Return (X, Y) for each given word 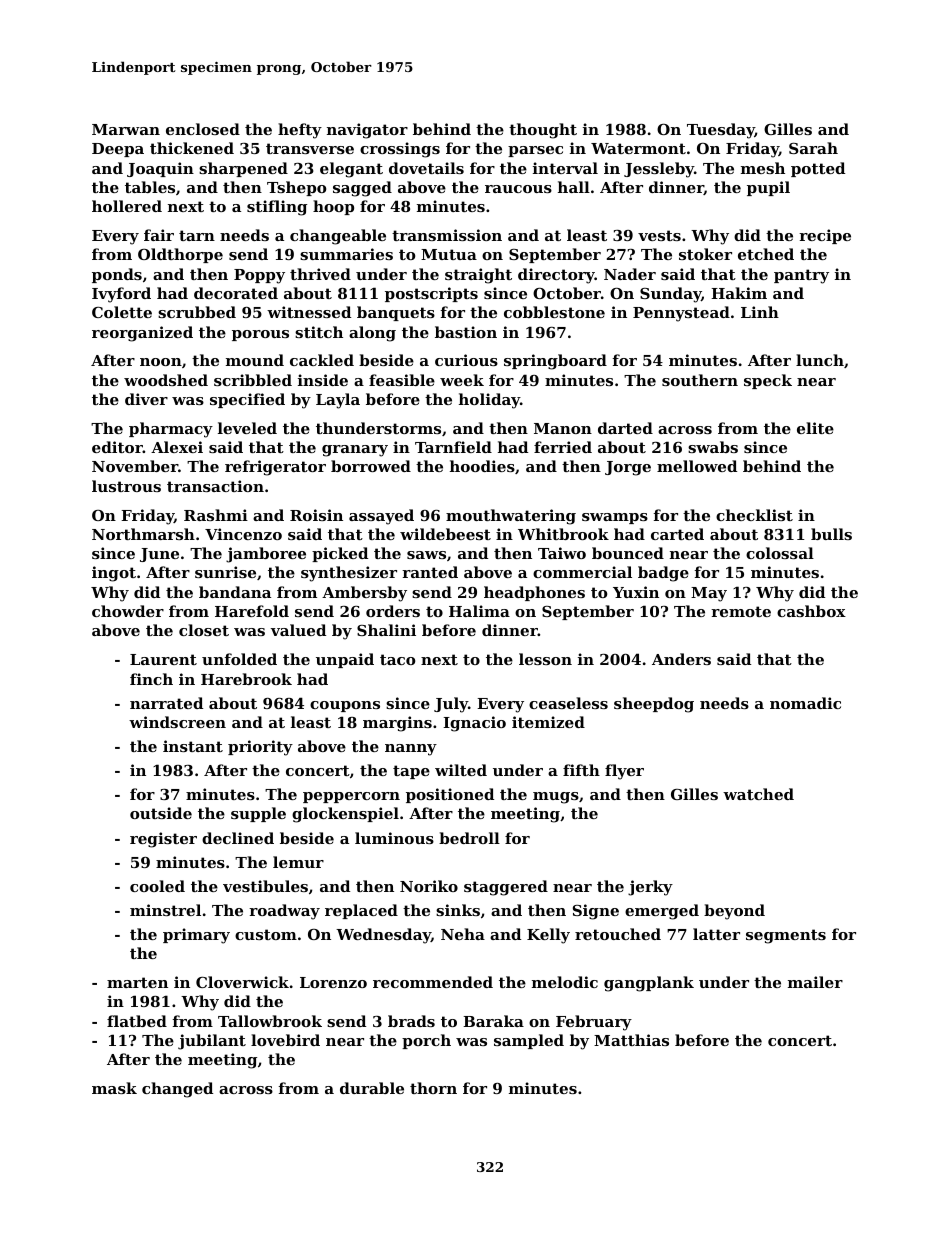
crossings (400, 150)
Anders (681, 659)
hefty (300, 131)
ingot (114, 574)
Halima (479, 611)
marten (137, 982)
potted (818, 169)
